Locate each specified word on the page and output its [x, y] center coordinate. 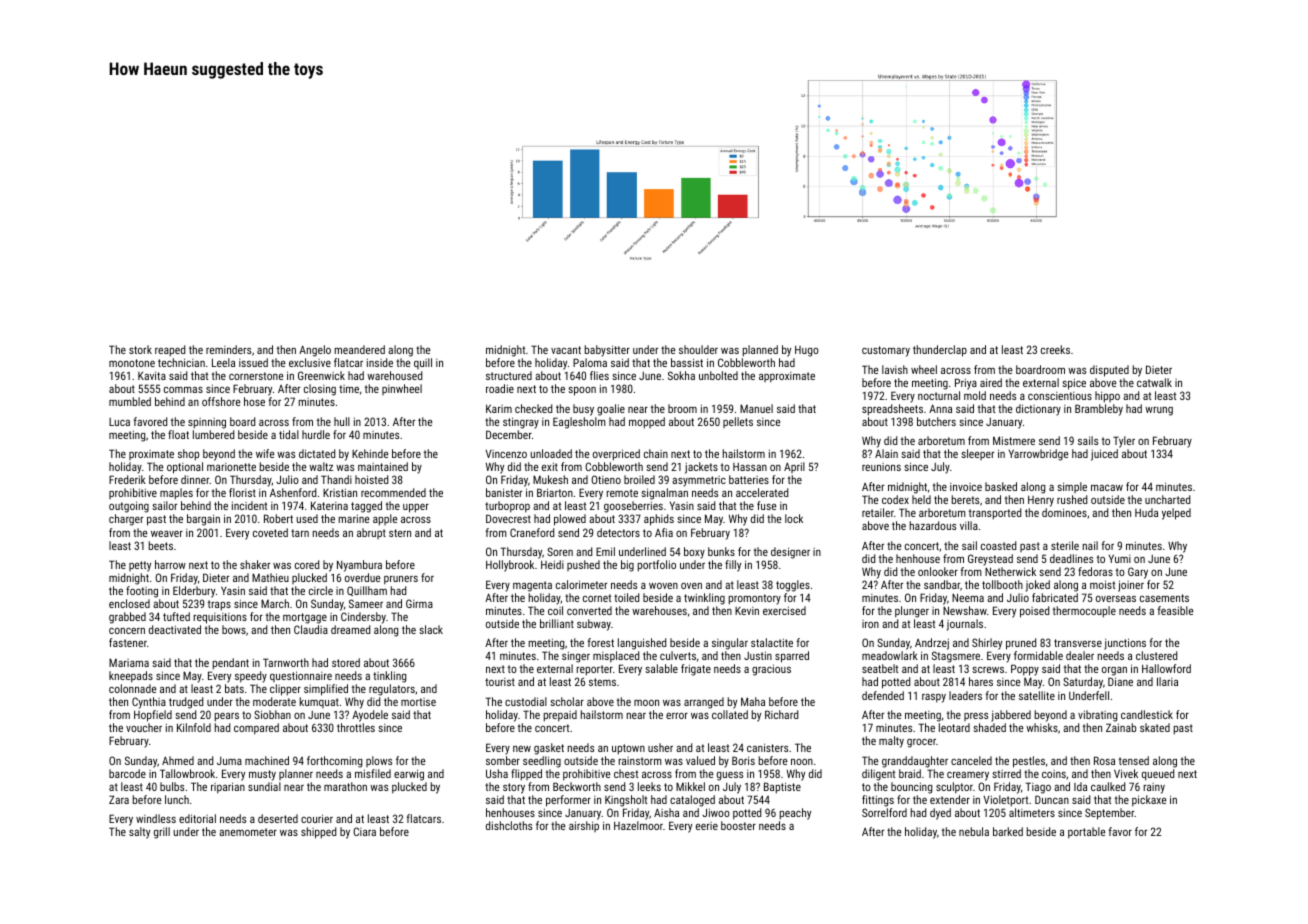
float [178, 434]
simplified [326, 690]
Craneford [532, 532]
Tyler [1124, 442]
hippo [1107, 397]
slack [431, 629]
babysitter [607, 351]
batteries [749, 479]
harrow [170, 564]
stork [140, 349]
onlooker [938, 571]
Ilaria [1167, 681]
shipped [318, 833]
